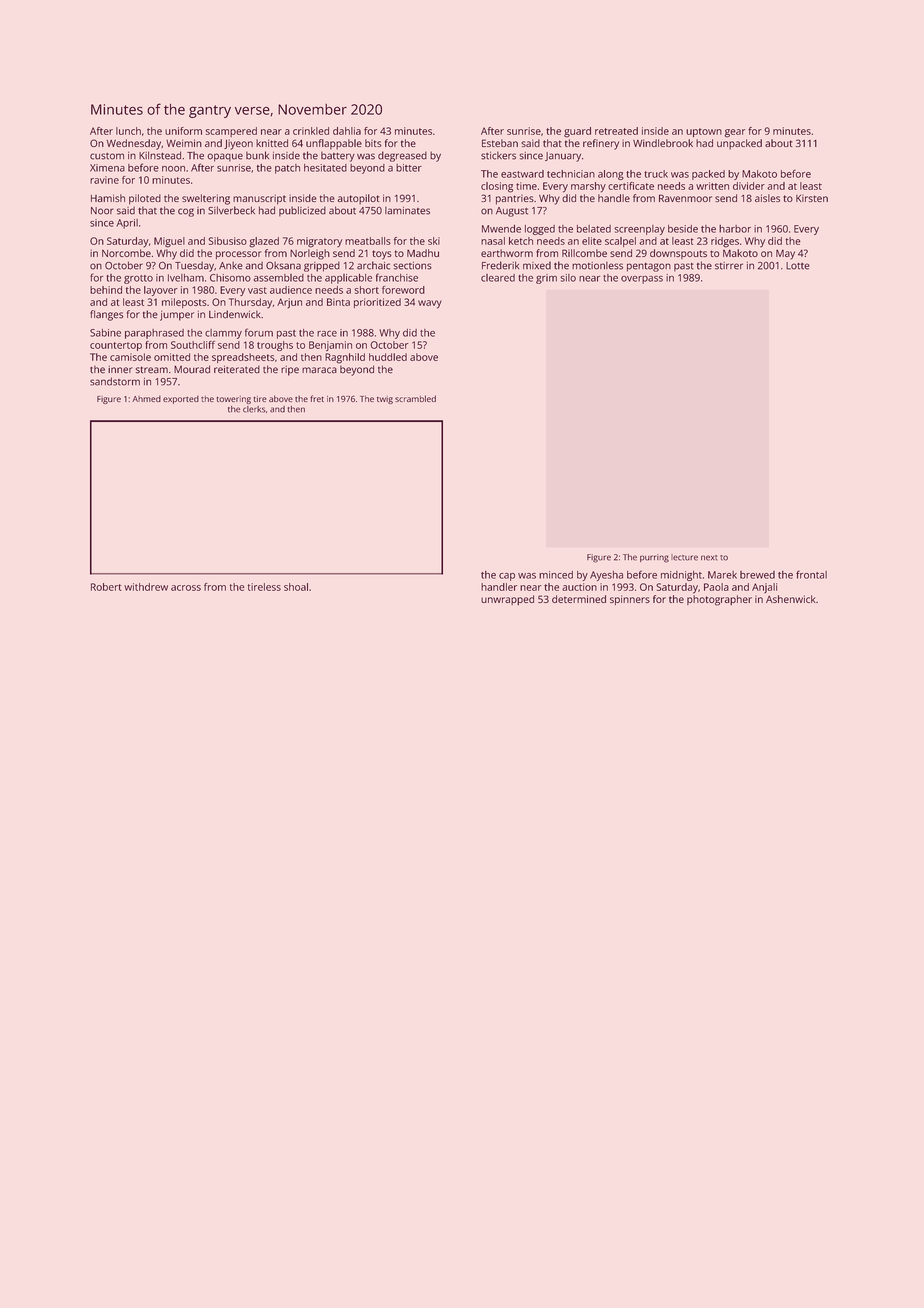  What do you see at coordinates (115, 381) in the document?
I see `sandstorm` at bounding box center [115, 381].
